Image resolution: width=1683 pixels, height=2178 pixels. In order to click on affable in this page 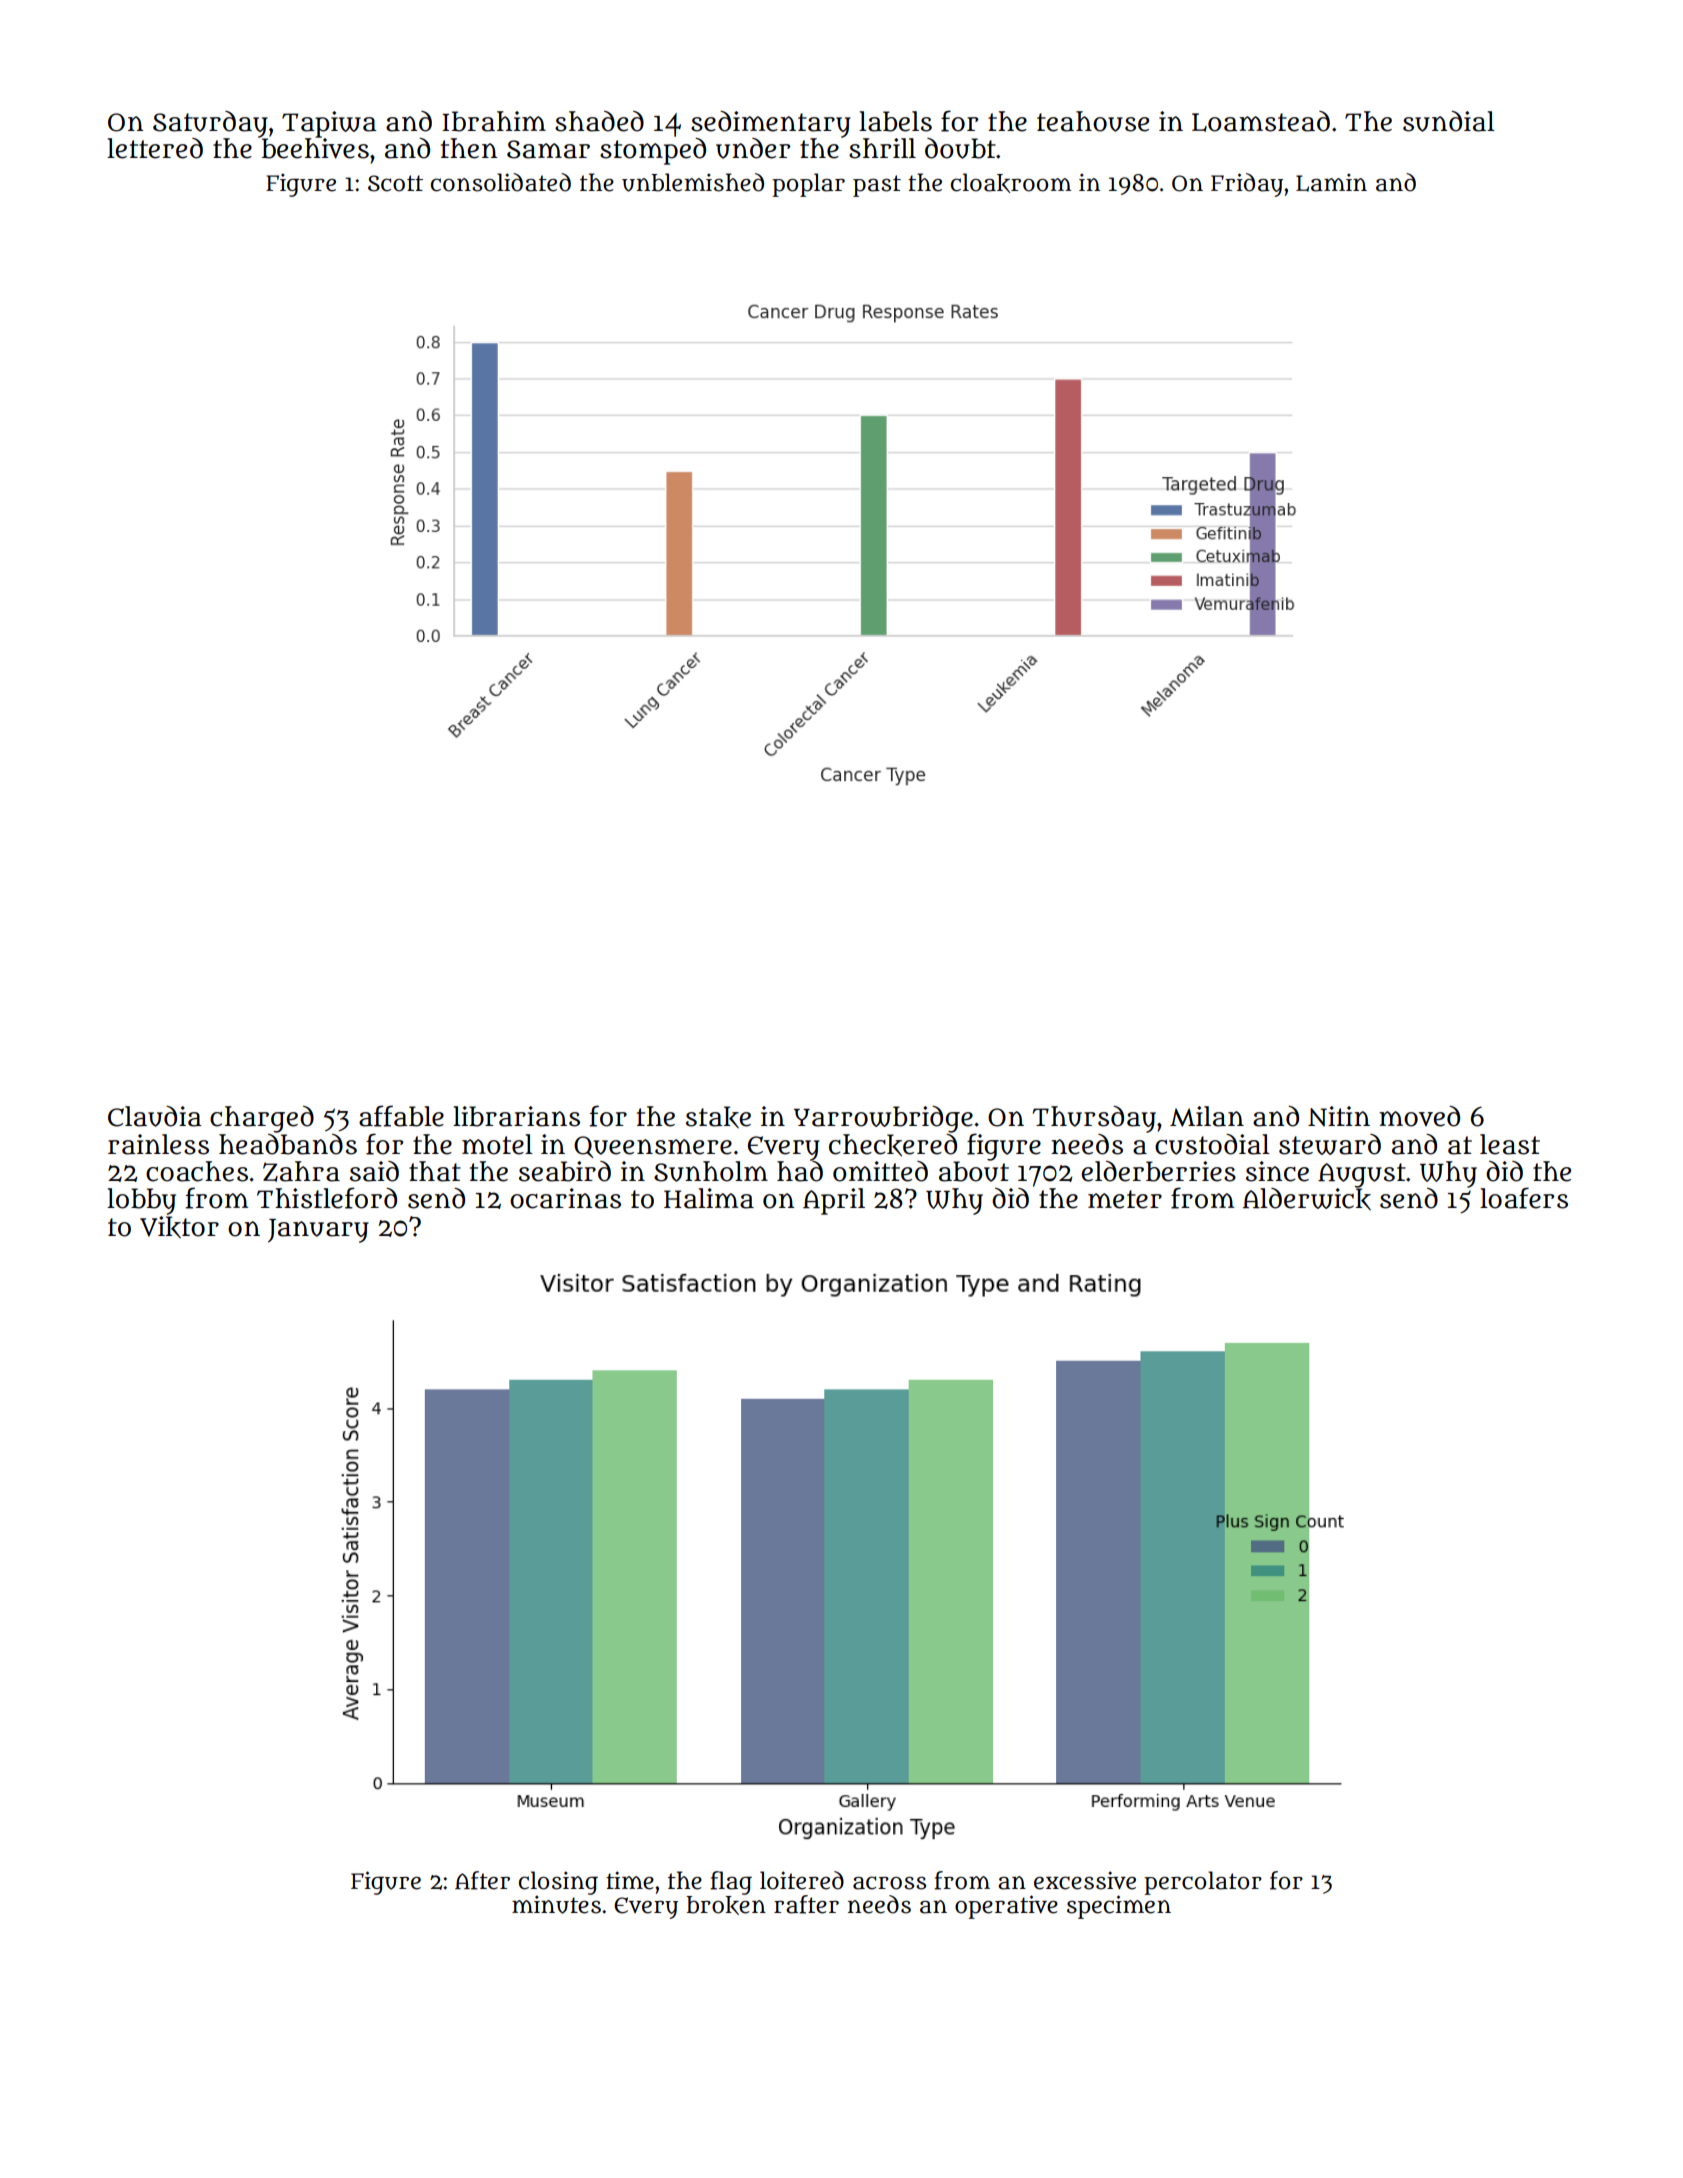, I will do `click(401, 1116)`.
